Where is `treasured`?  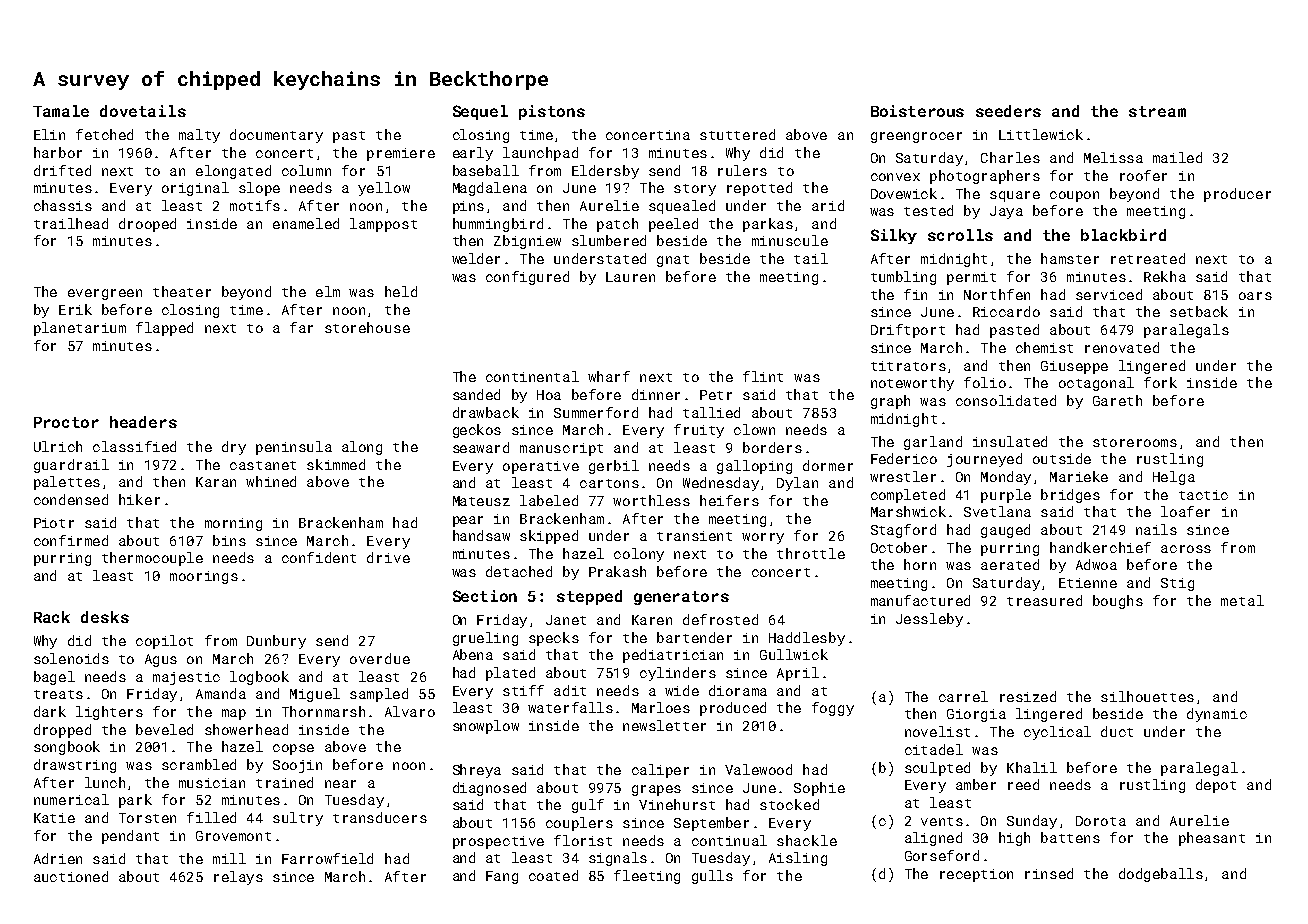 treasured is located at coordinates (1044, 600).
